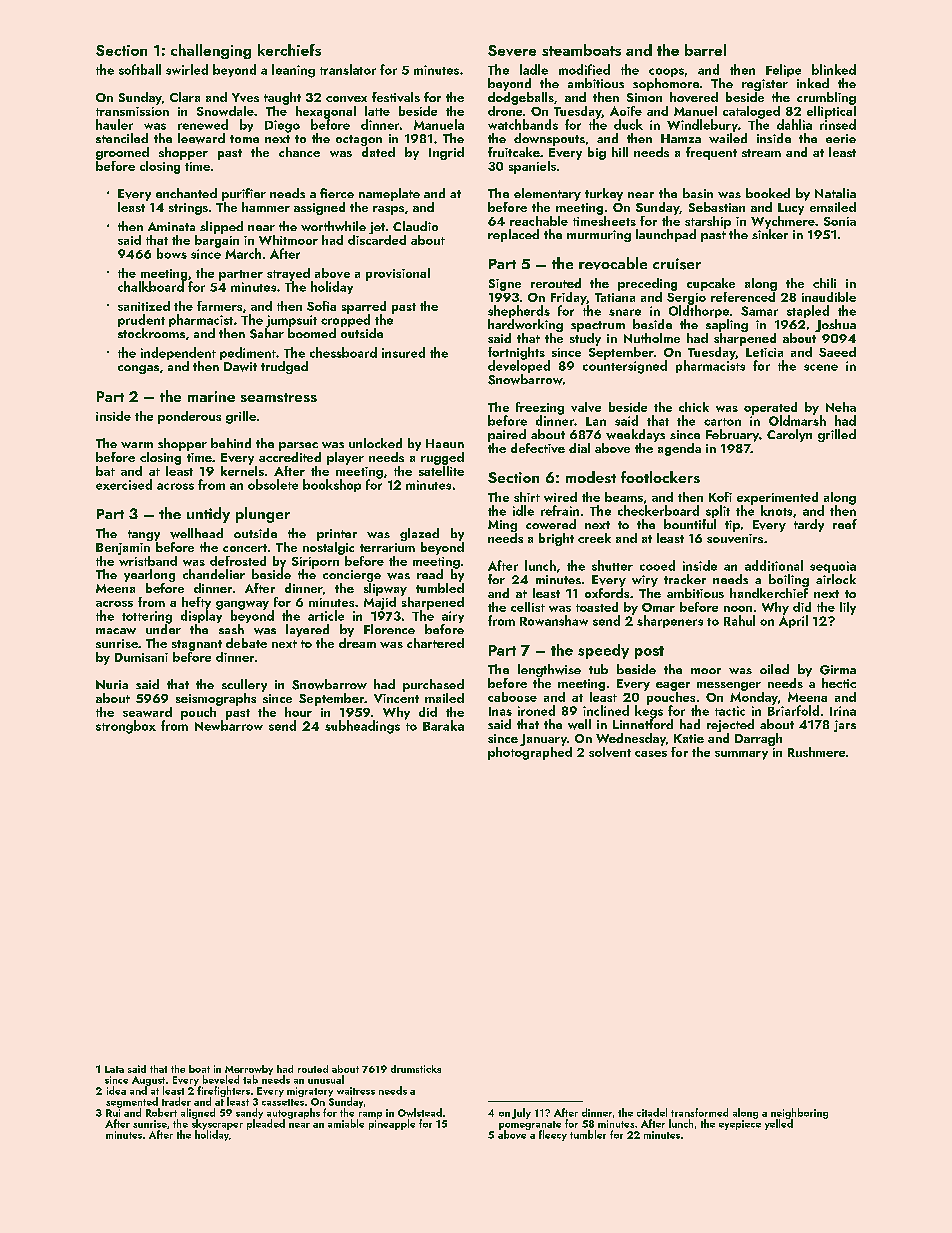 This image has height=1233, width=952. What do you see at coordinates (513, 235) in the image?
I see `replaced` at bounding box center [513, 235].
